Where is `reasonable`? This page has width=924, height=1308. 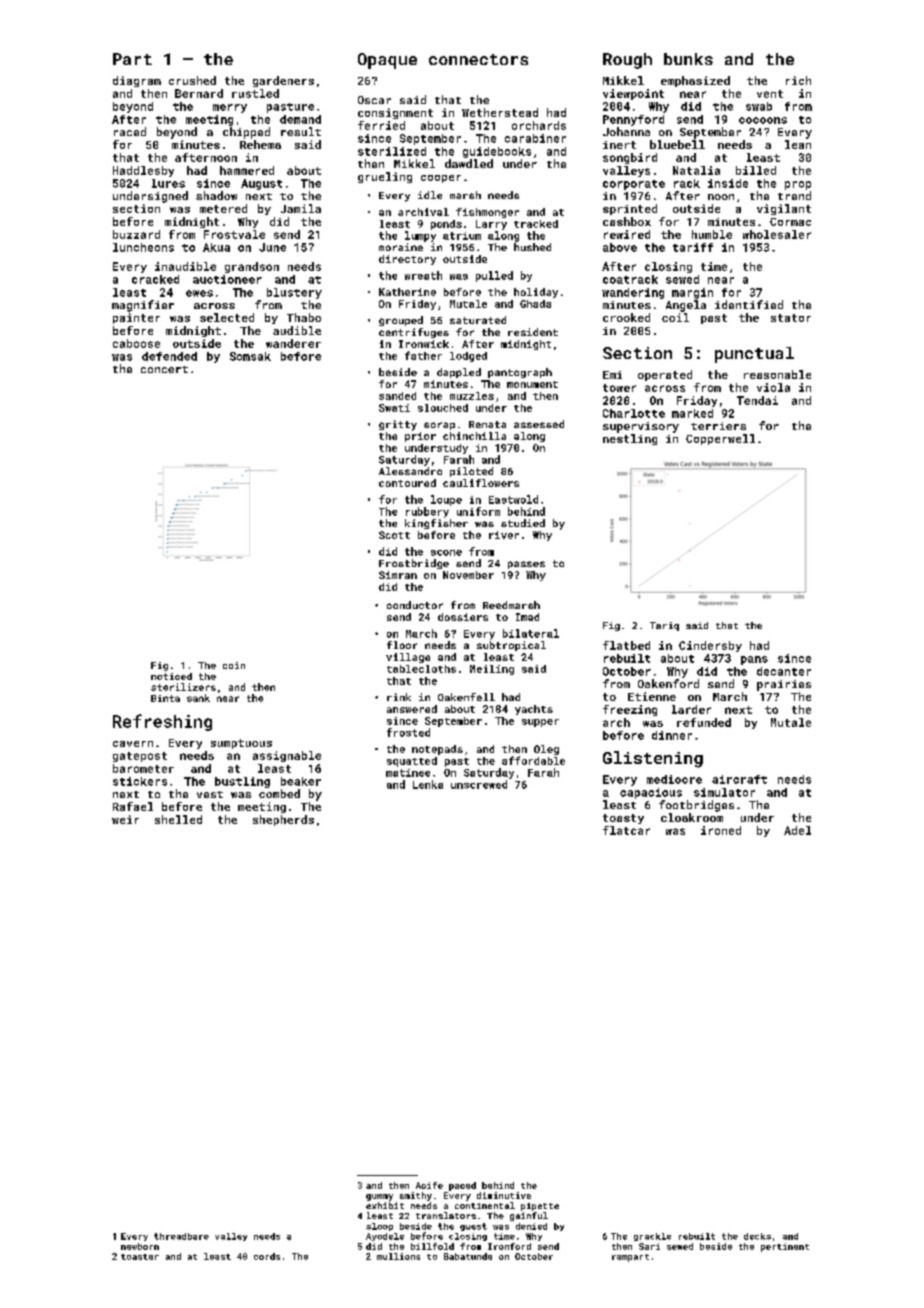 reasonable is located at coordinates (777, 374).
